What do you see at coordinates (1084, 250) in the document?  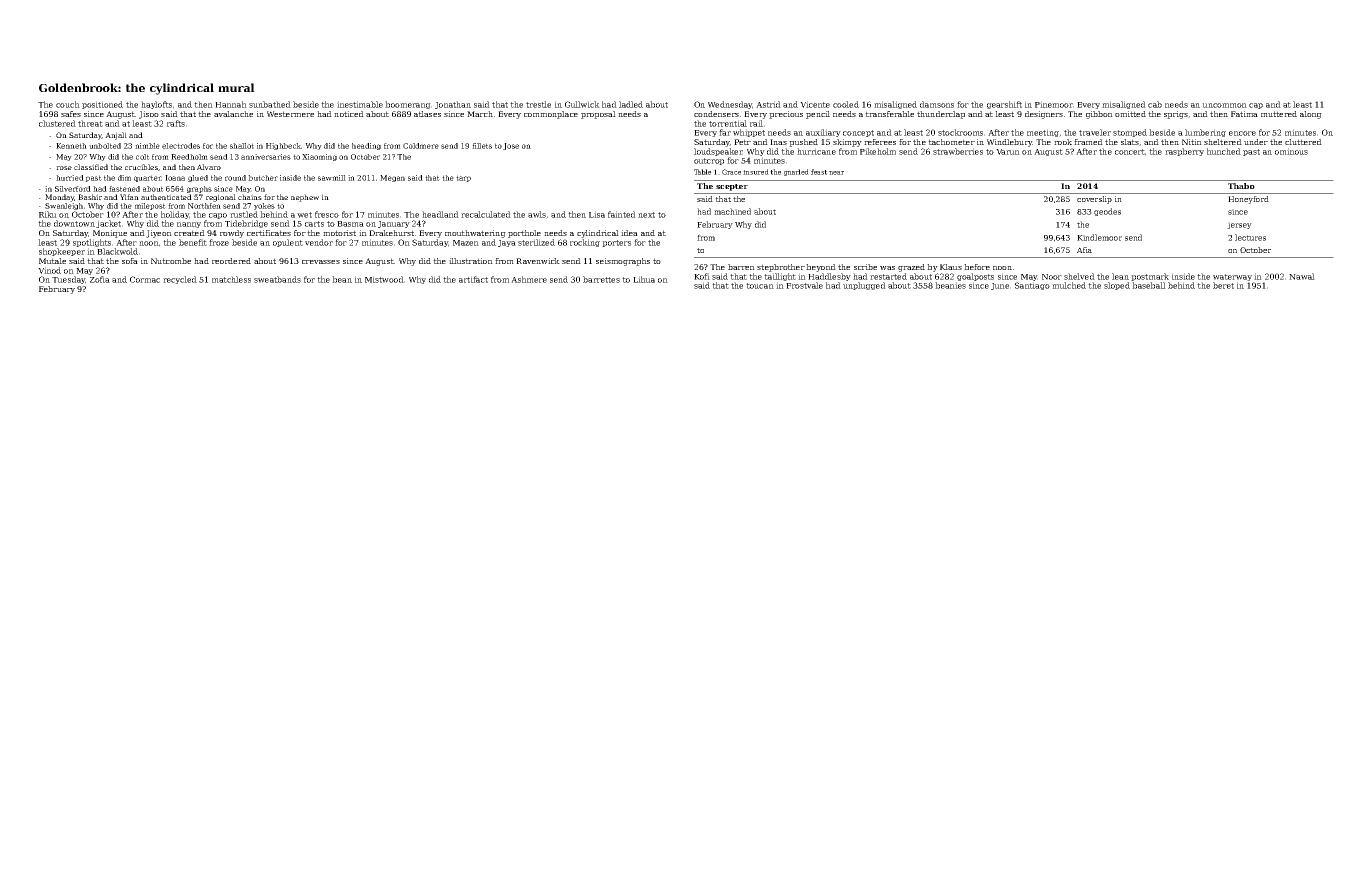 I see `Afia` at bounding box center [1084, 250].
